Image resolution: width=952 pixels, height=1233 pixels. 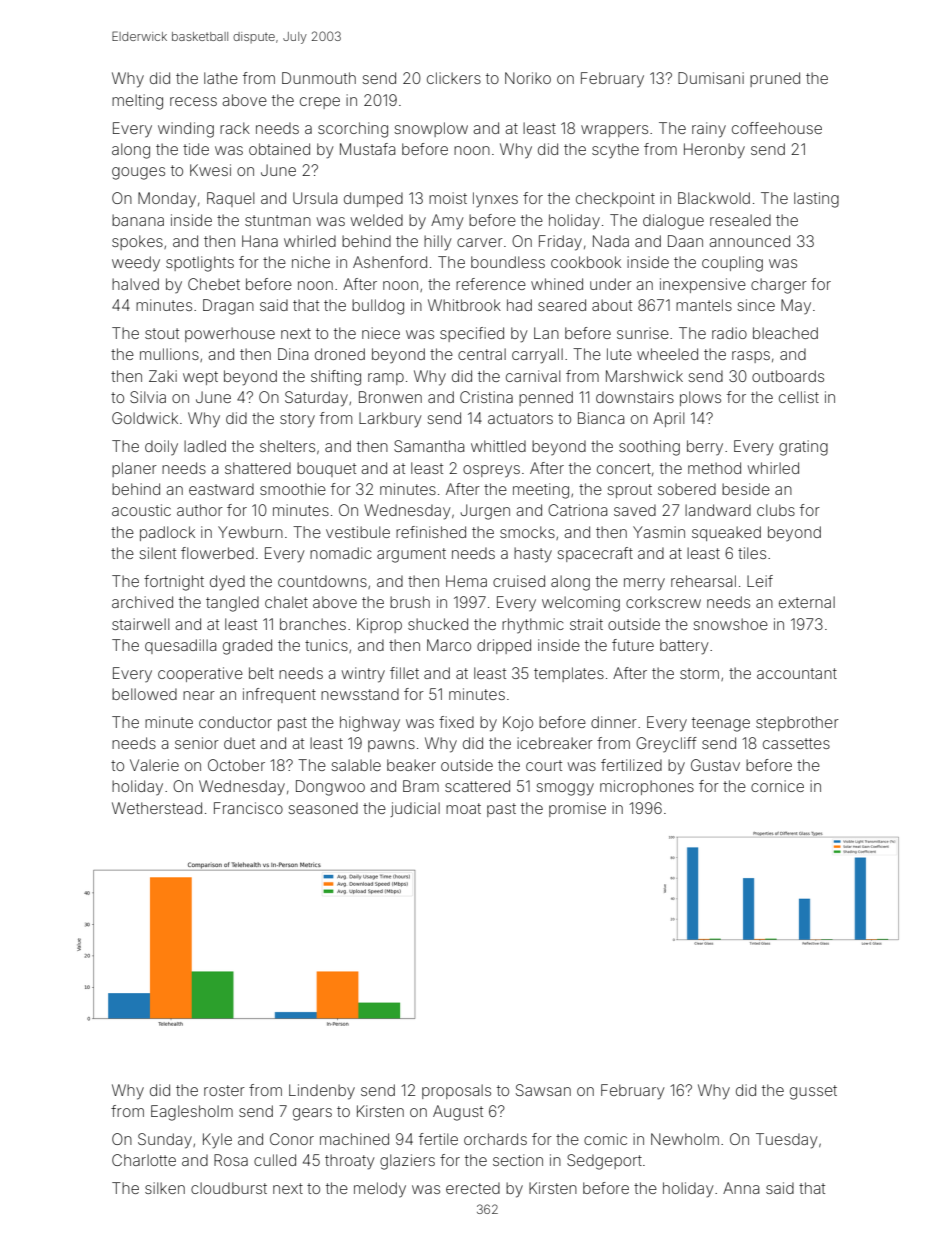 What do you see at coordinates (776, 510) in the screenshot?
I see `clubs` at bounding box center [776, 510].
